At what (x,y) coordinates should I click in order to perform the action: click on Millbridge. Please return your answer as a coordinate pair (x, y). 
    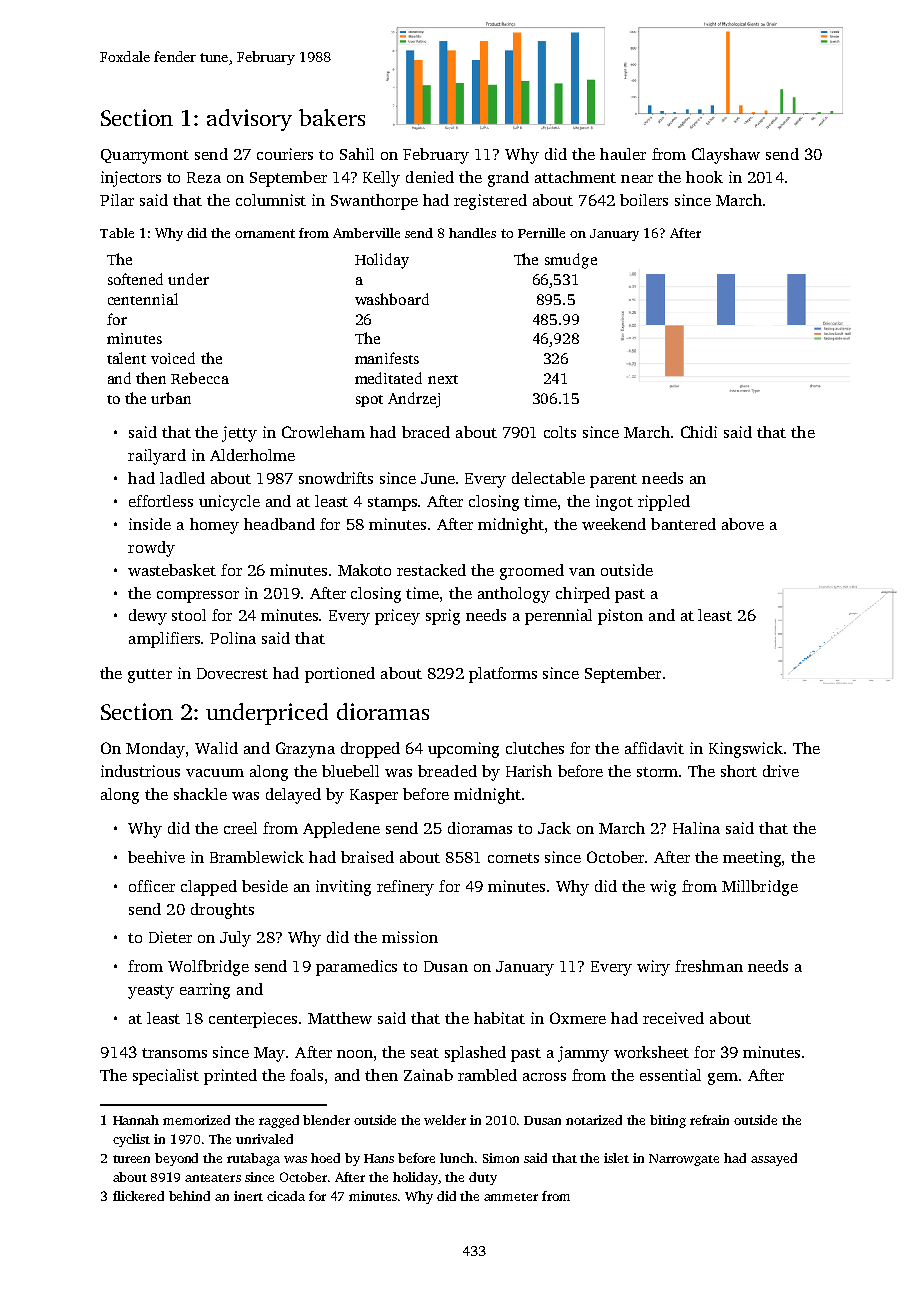
    Looking at the image, I should click on (760, 888).
